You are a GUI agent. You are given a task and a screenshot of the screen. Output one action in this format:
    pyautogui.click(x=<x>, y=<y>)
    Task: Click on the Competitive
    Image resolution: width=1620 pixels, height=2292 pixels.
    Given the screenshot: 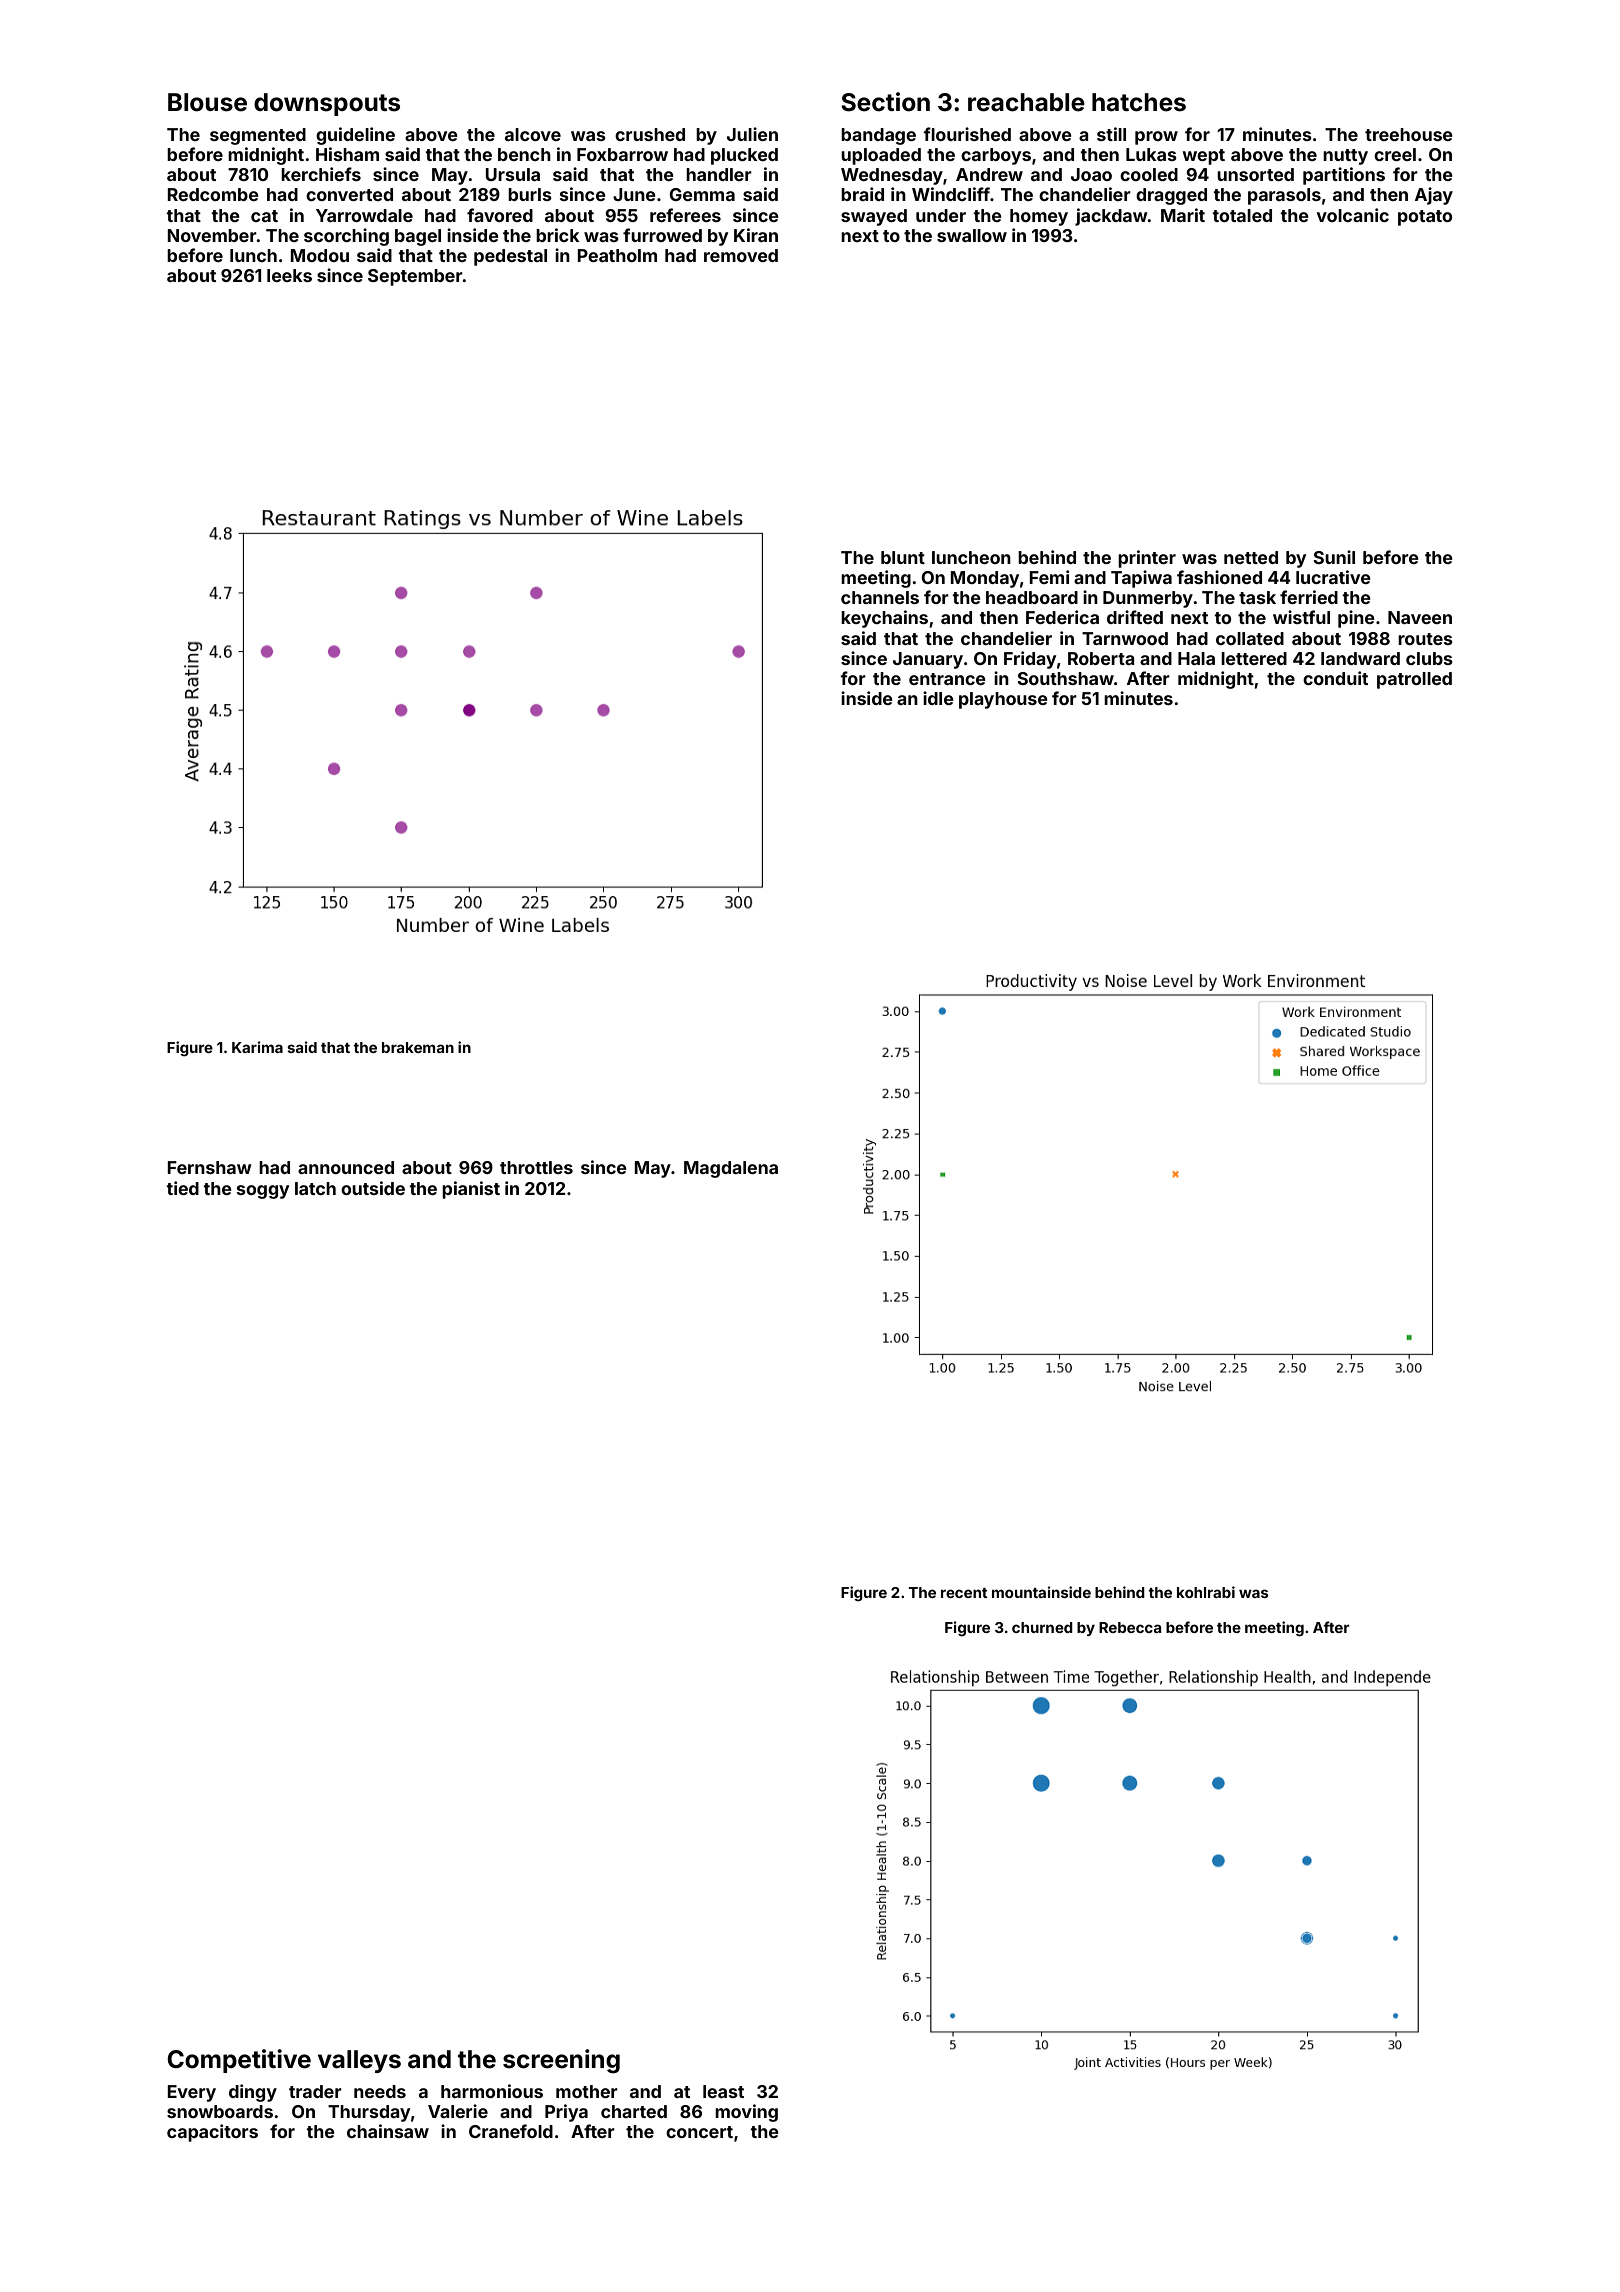 What is the action you would take?
    pyautogui.click(x=239, y=2061)
